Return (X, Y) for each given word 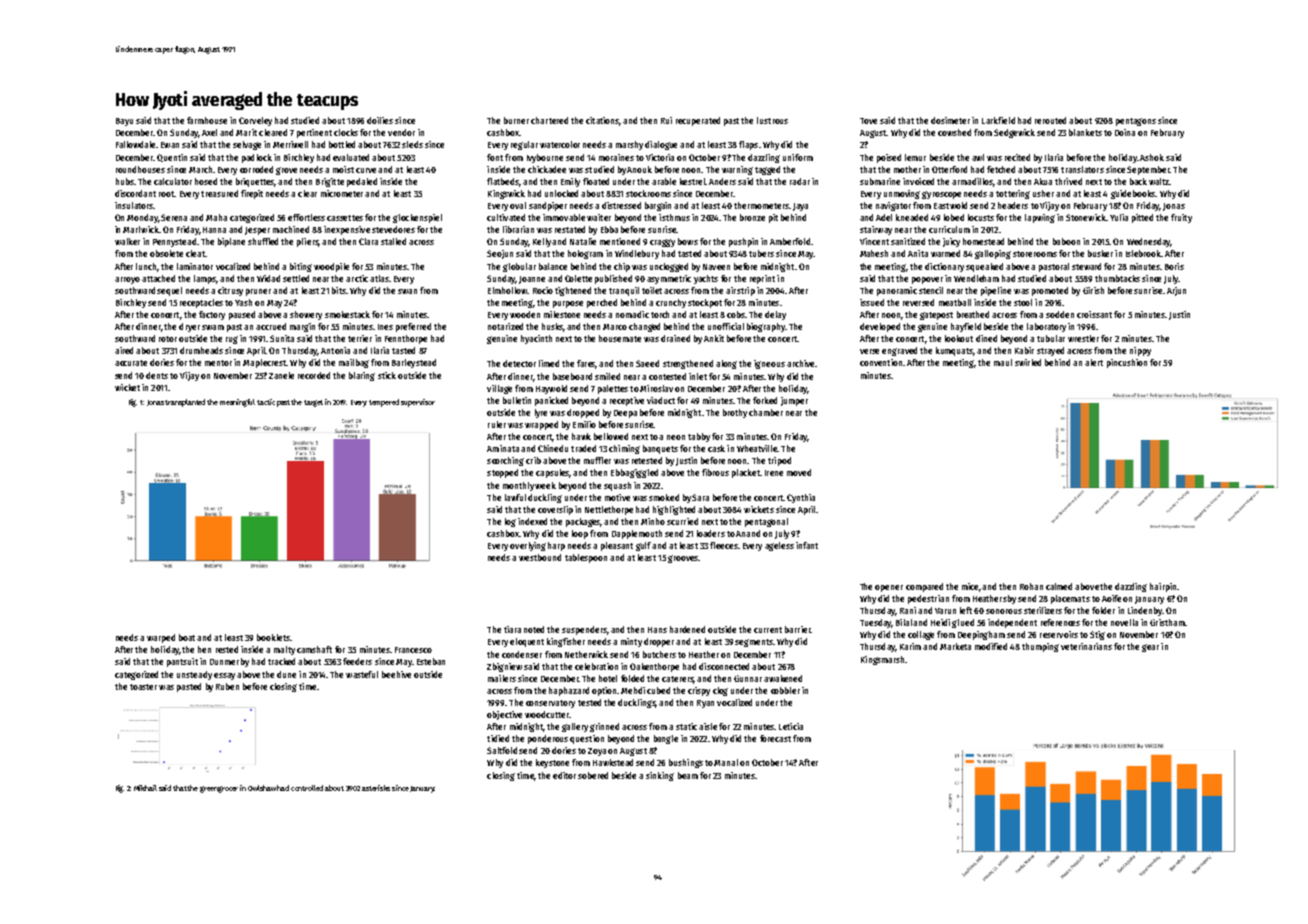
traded (583, 448)
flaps (748, 145)
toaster (143, 687)
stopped (502, 473)
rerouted (1050, 120)
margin (302, 327)
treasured (219, 193)
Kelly (543, 242)
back (1138, 181)
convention (881, 362)
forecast (775, 738)
